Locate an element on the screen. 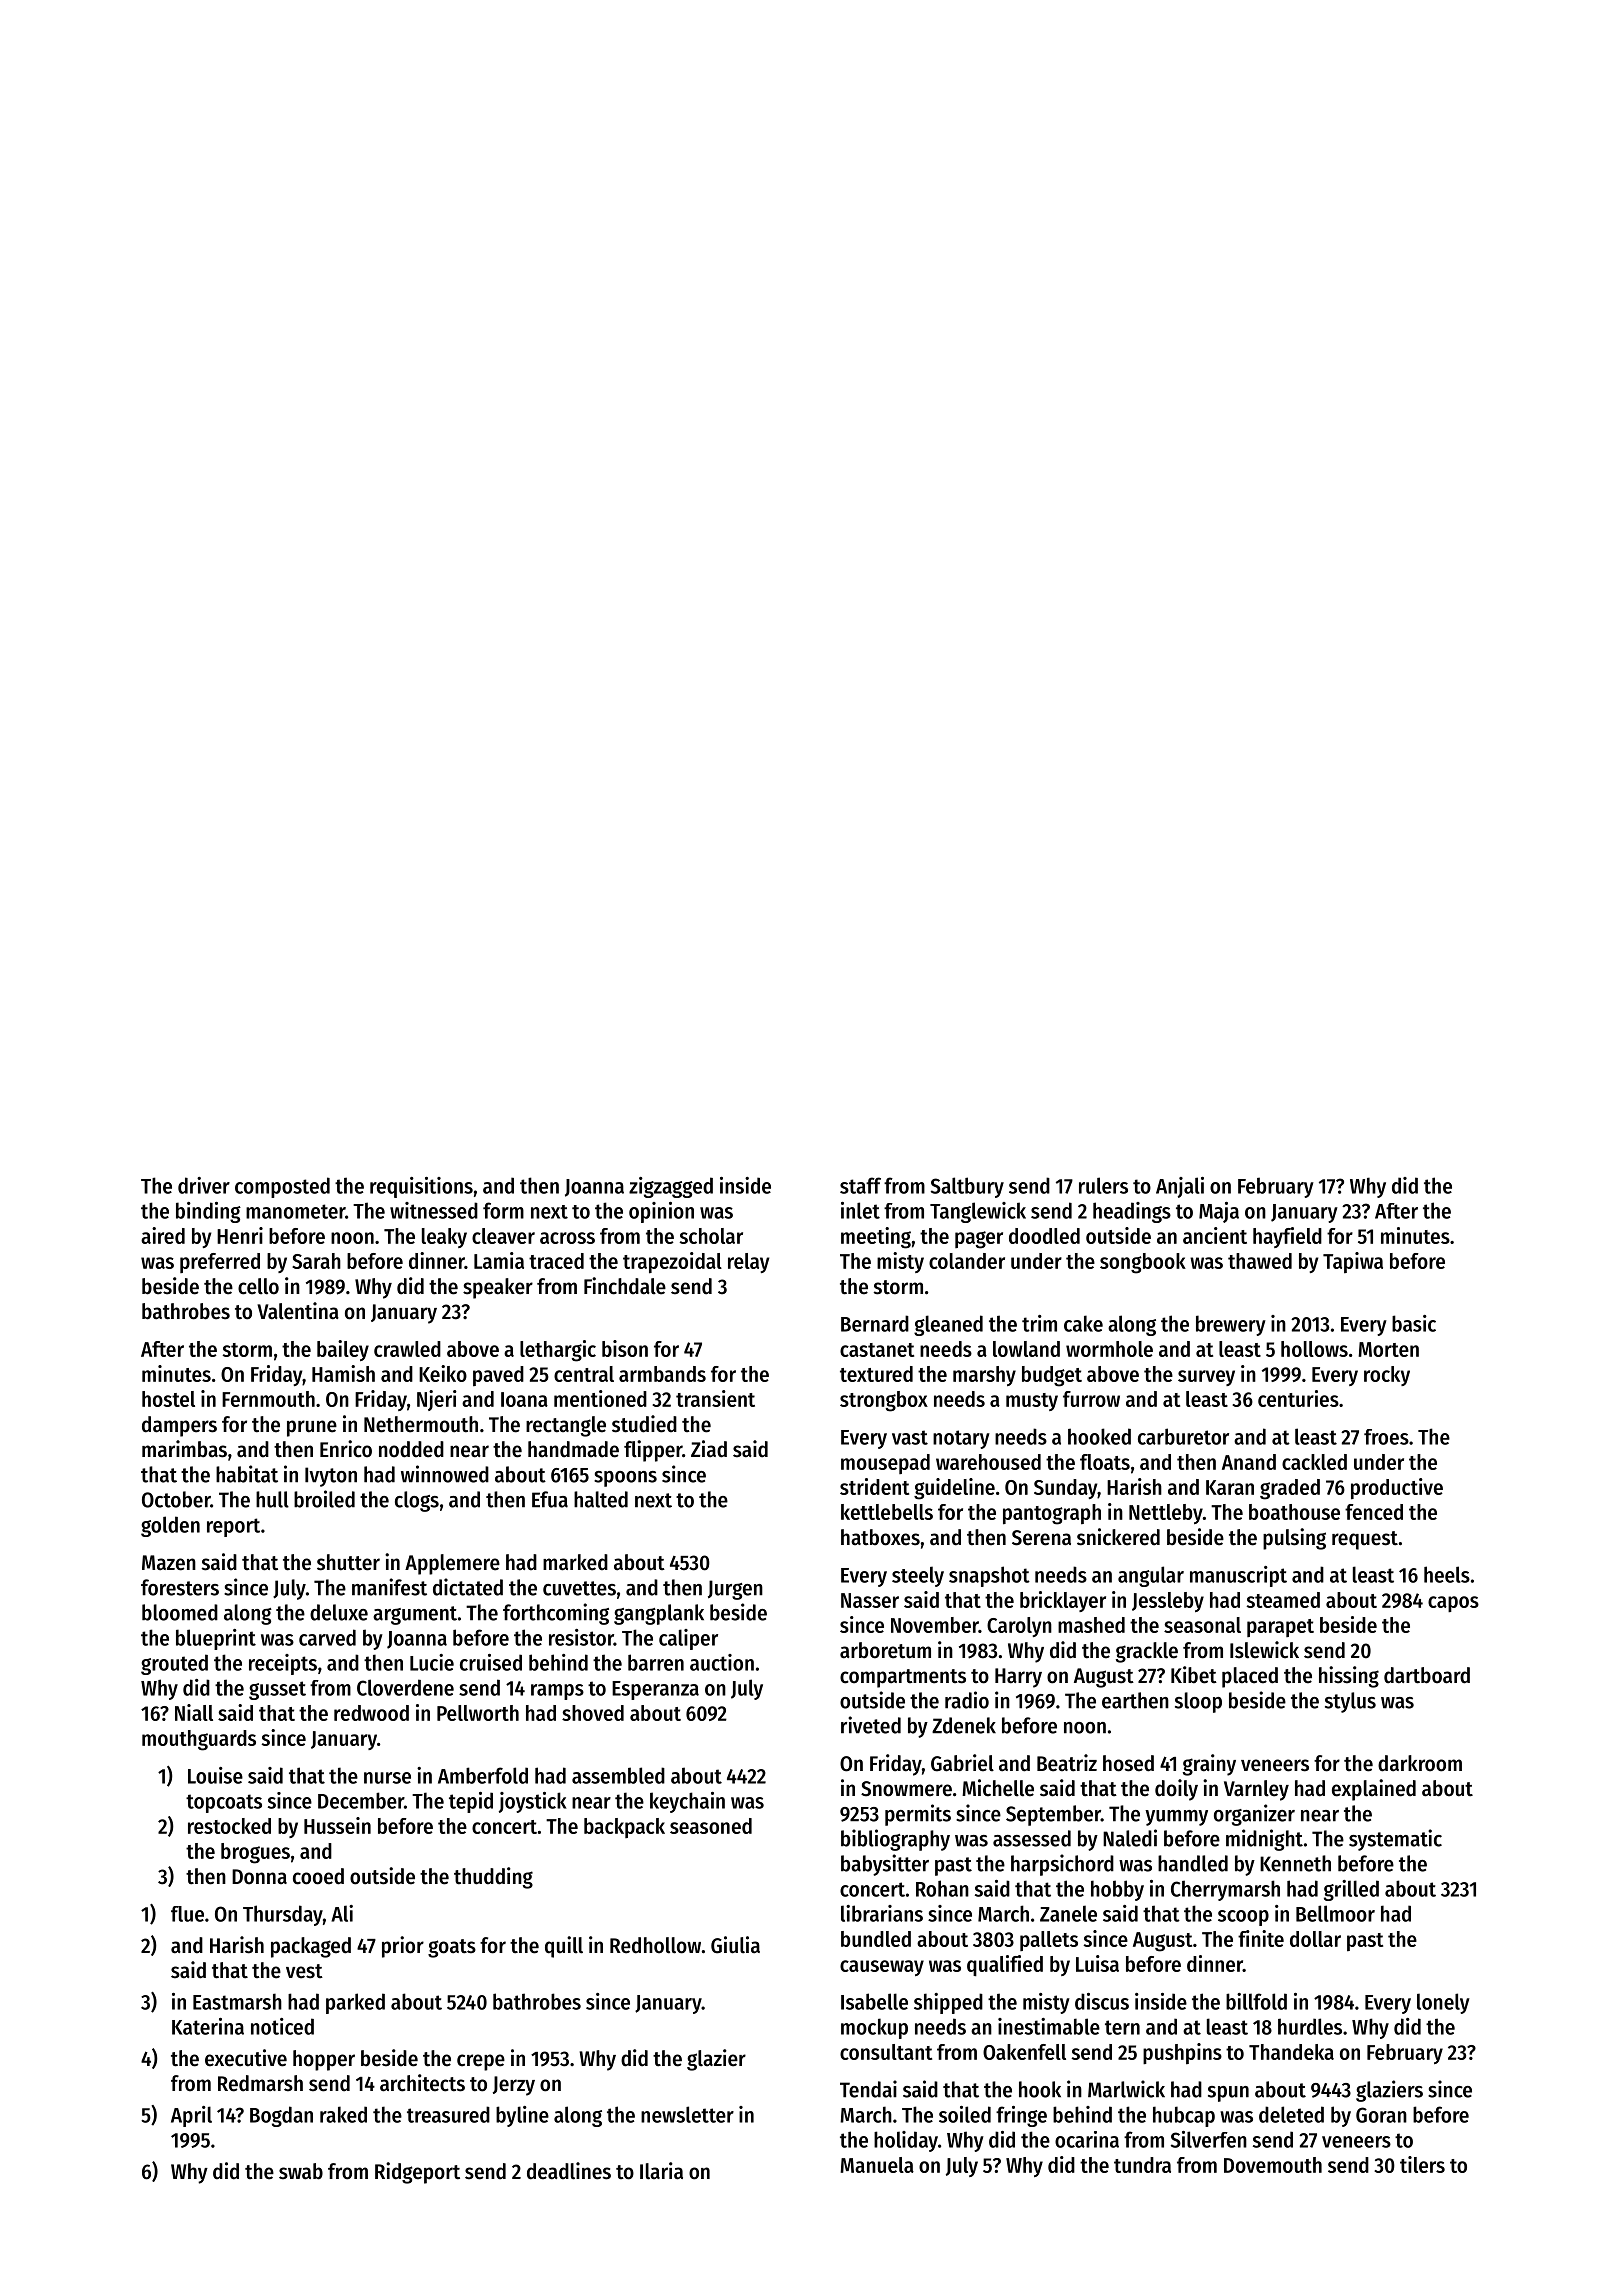  tilers is located at coordinates (1422, 2164).
